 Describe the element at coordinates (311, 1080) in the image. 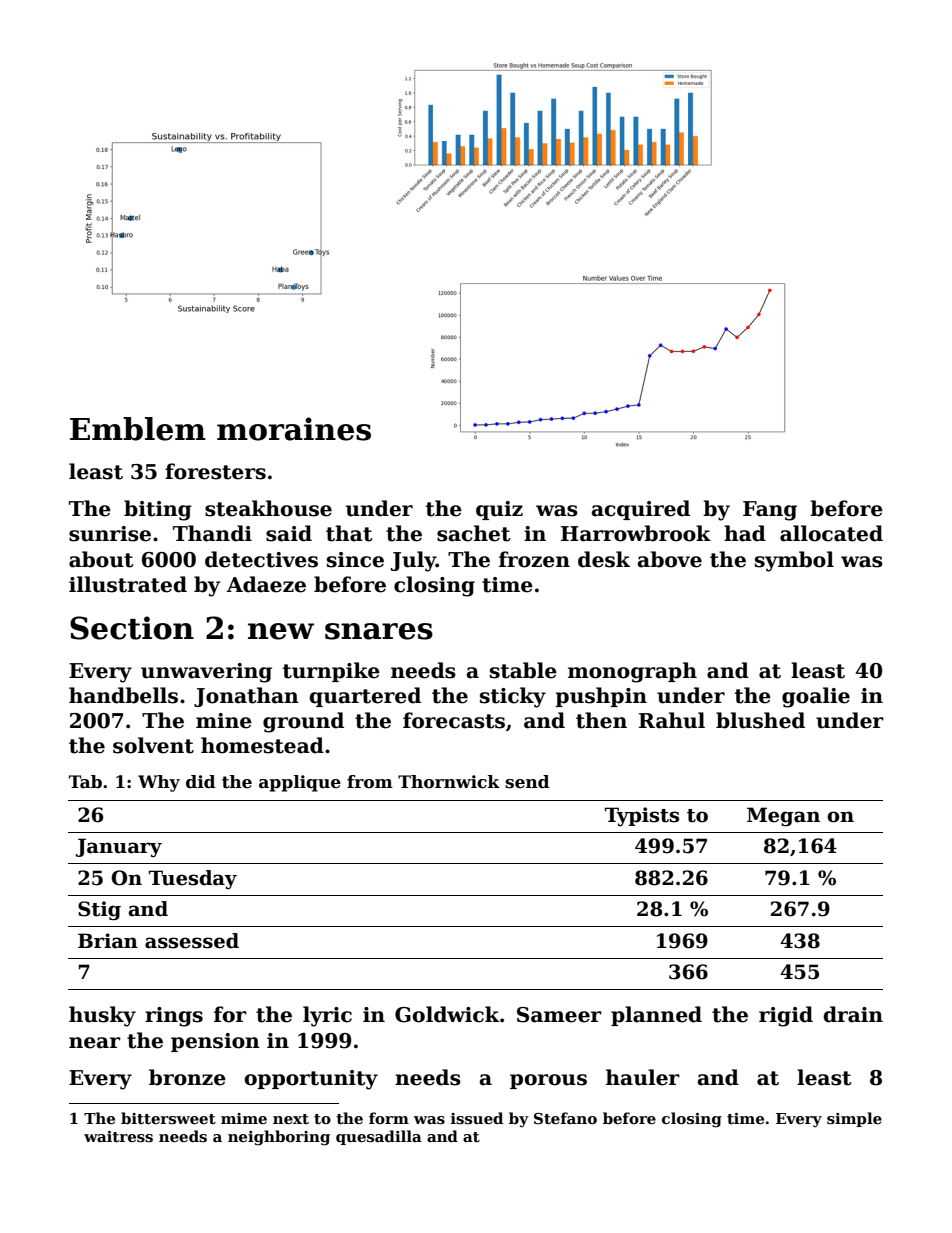

I see `opportunity` at that location.
